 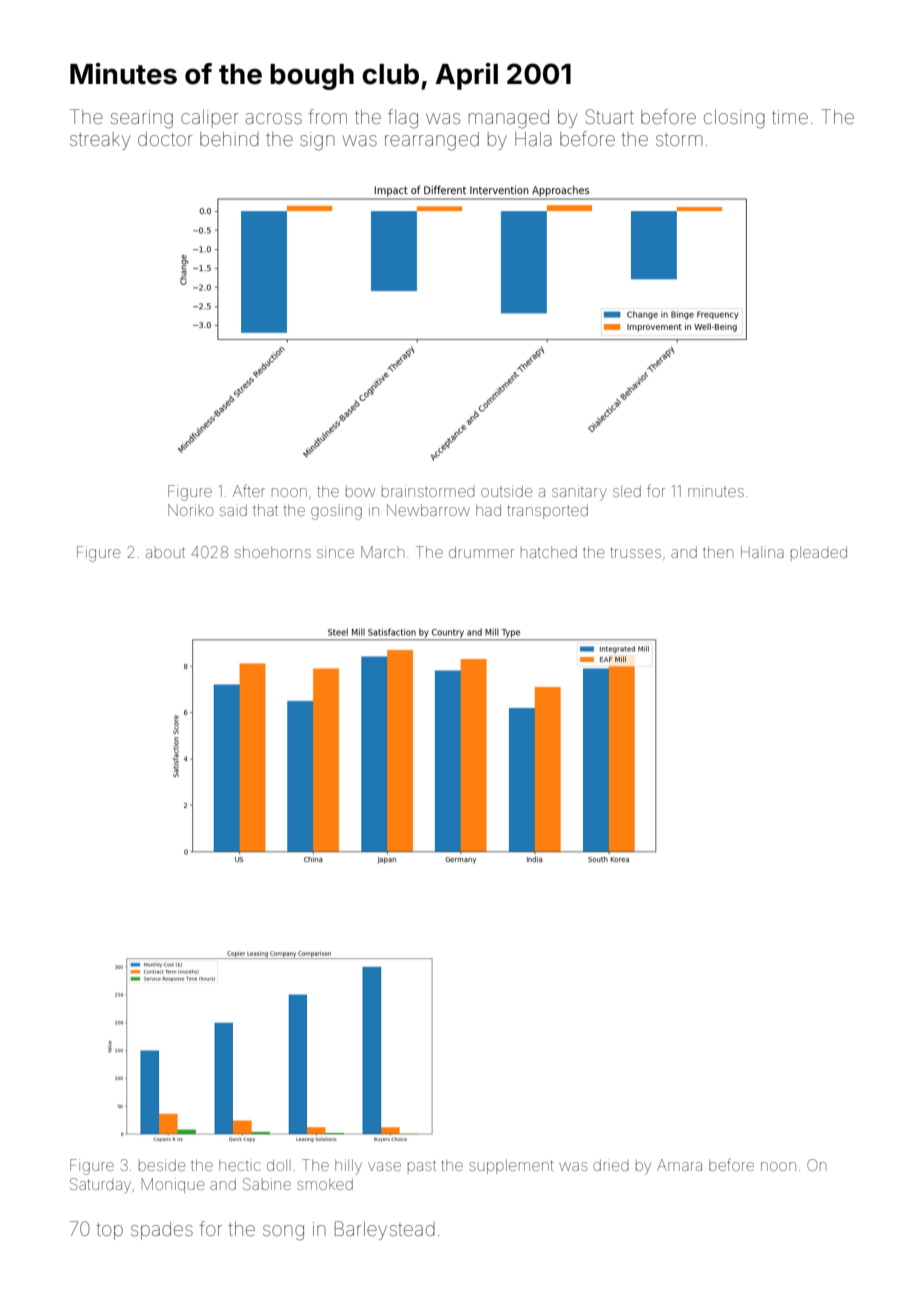 What do you see at coordinates (335, 552) in the screenshot?
I see `since` at bounding box center [335, 552].
